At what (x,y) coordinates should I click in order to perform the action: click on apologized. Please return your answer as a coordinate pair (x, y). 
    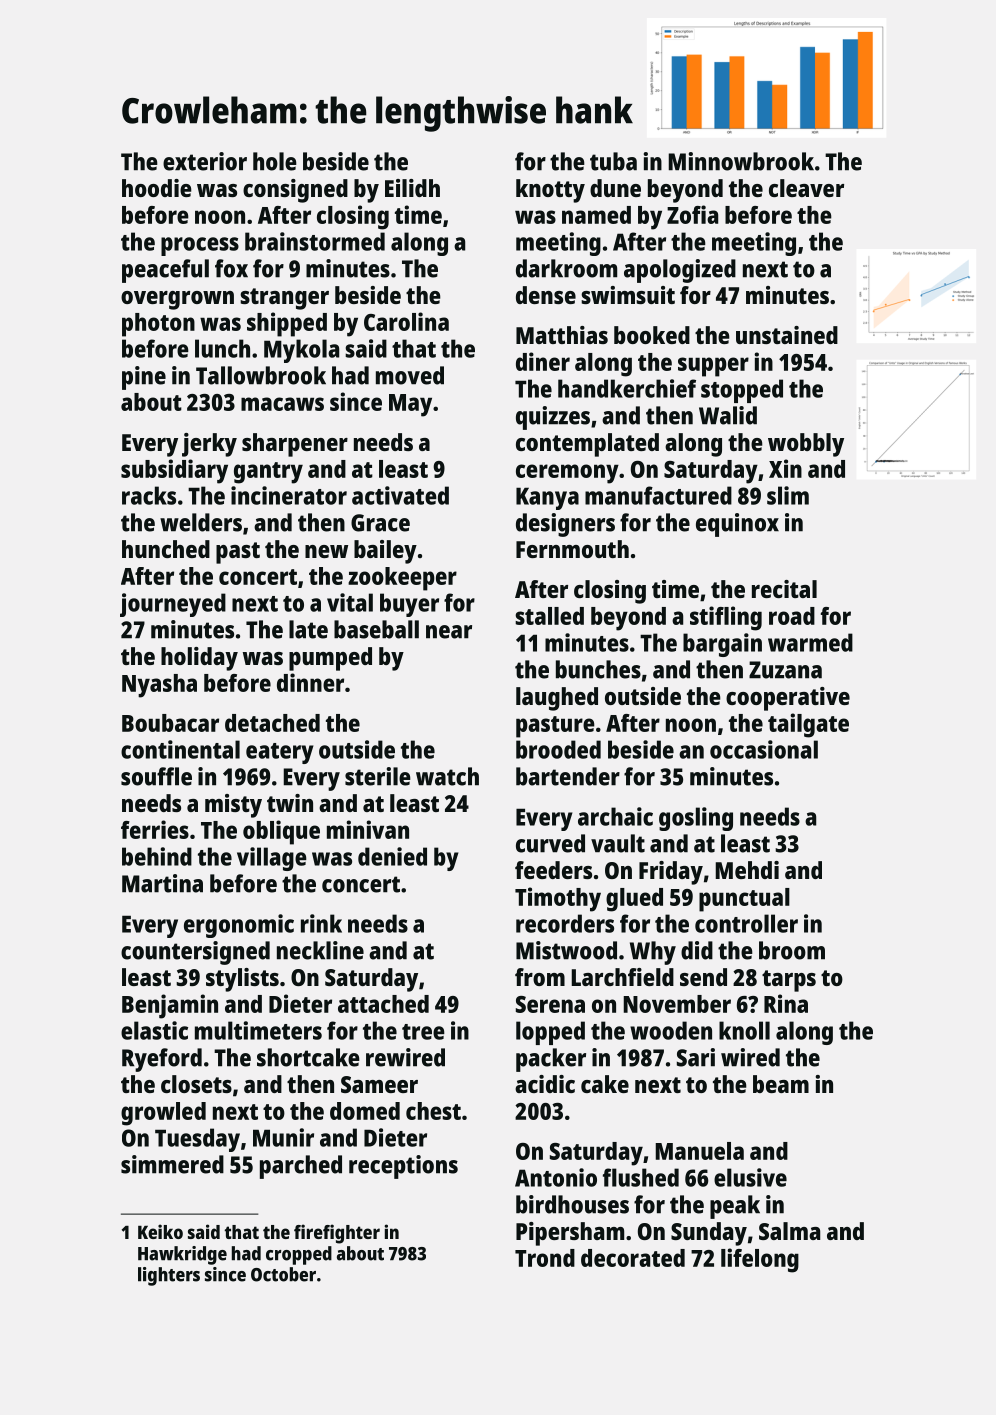
    Looking at the image, I should click on (680, 271).
